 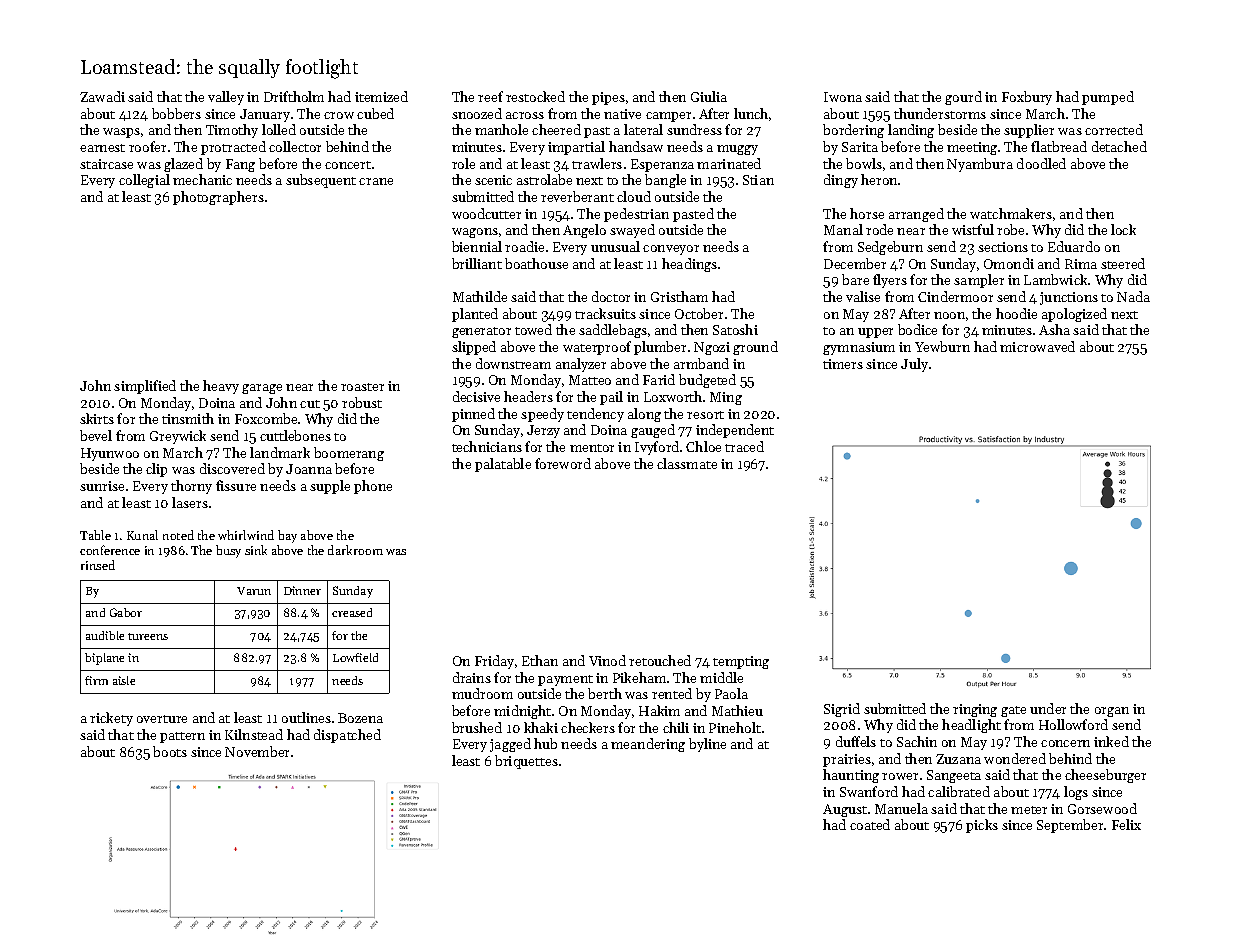 I want to click on boots, so click(x=170, y=751).
